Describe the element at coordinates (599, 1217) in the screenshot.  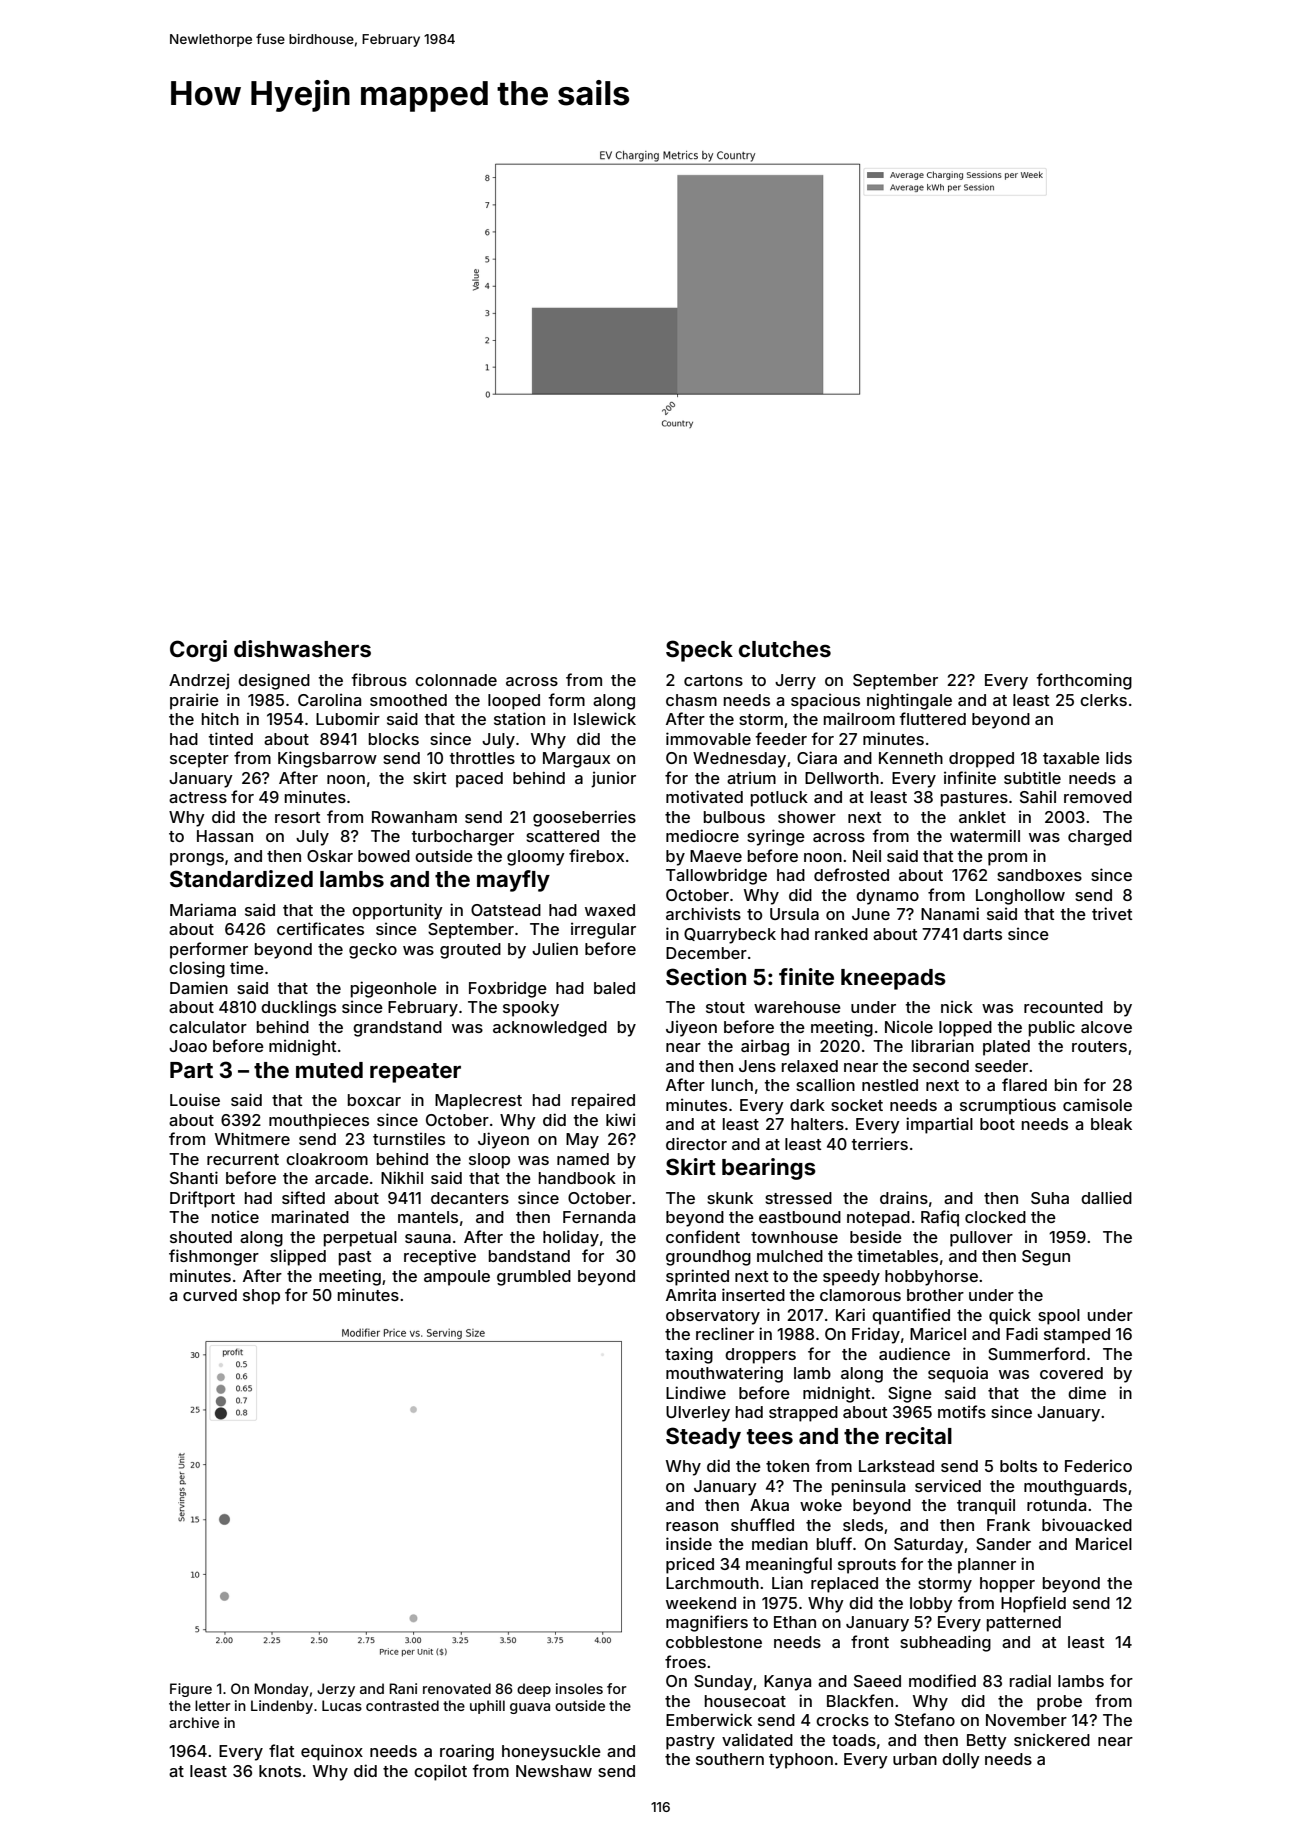
I see `Fernanda` at that location.
